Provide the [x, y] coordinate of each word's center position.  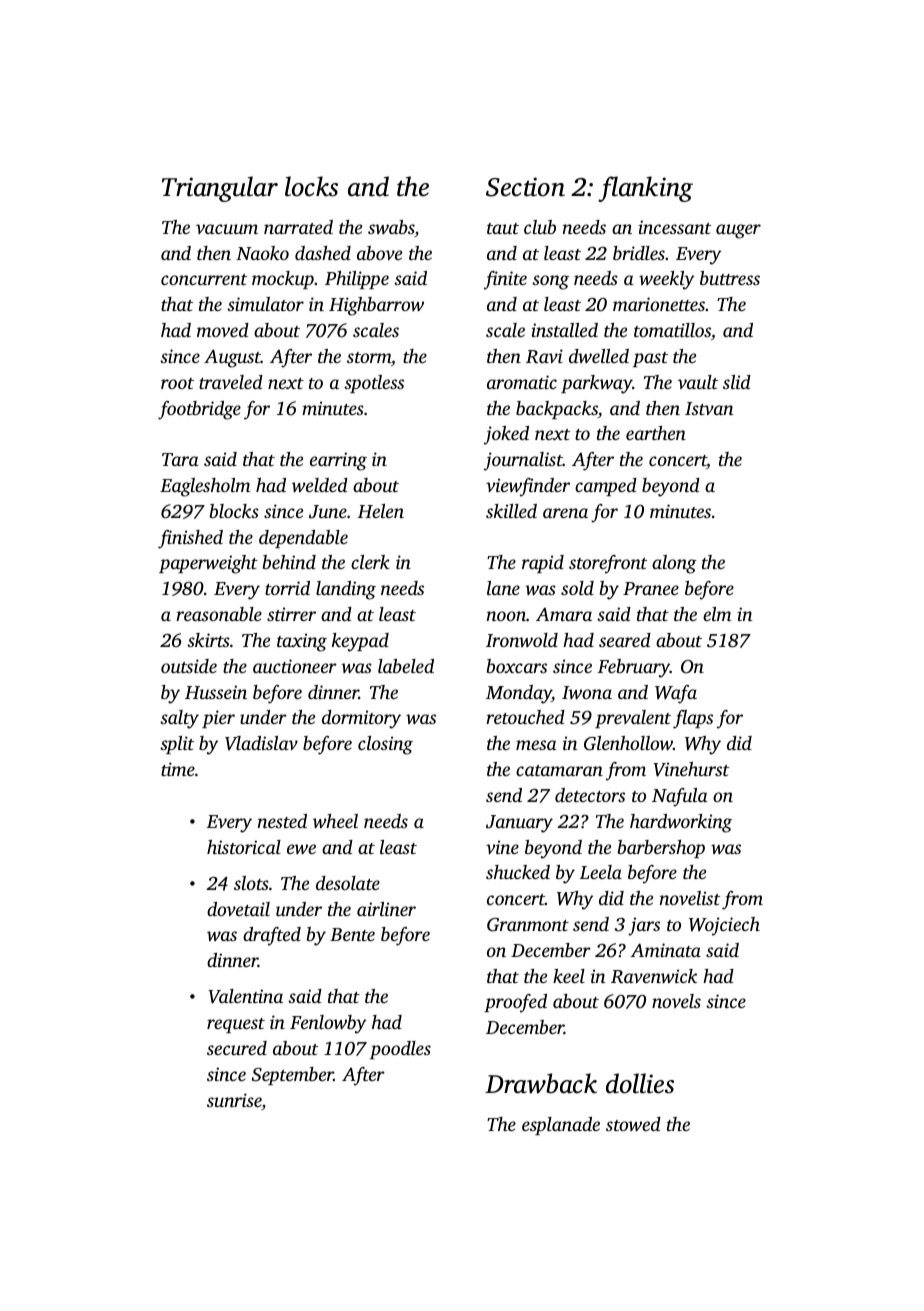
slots [251, 883]
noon [506, 616]
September [293, 1076]
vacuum [227, 229]
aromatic [522, 382]
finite [505, 280]
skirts [208, 640]
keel [569, 976]
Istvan [709, 408]
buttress [730, 278]
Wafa [676, 694]
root [177, 383]
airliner [386, 909]
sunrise [234, 1101]
